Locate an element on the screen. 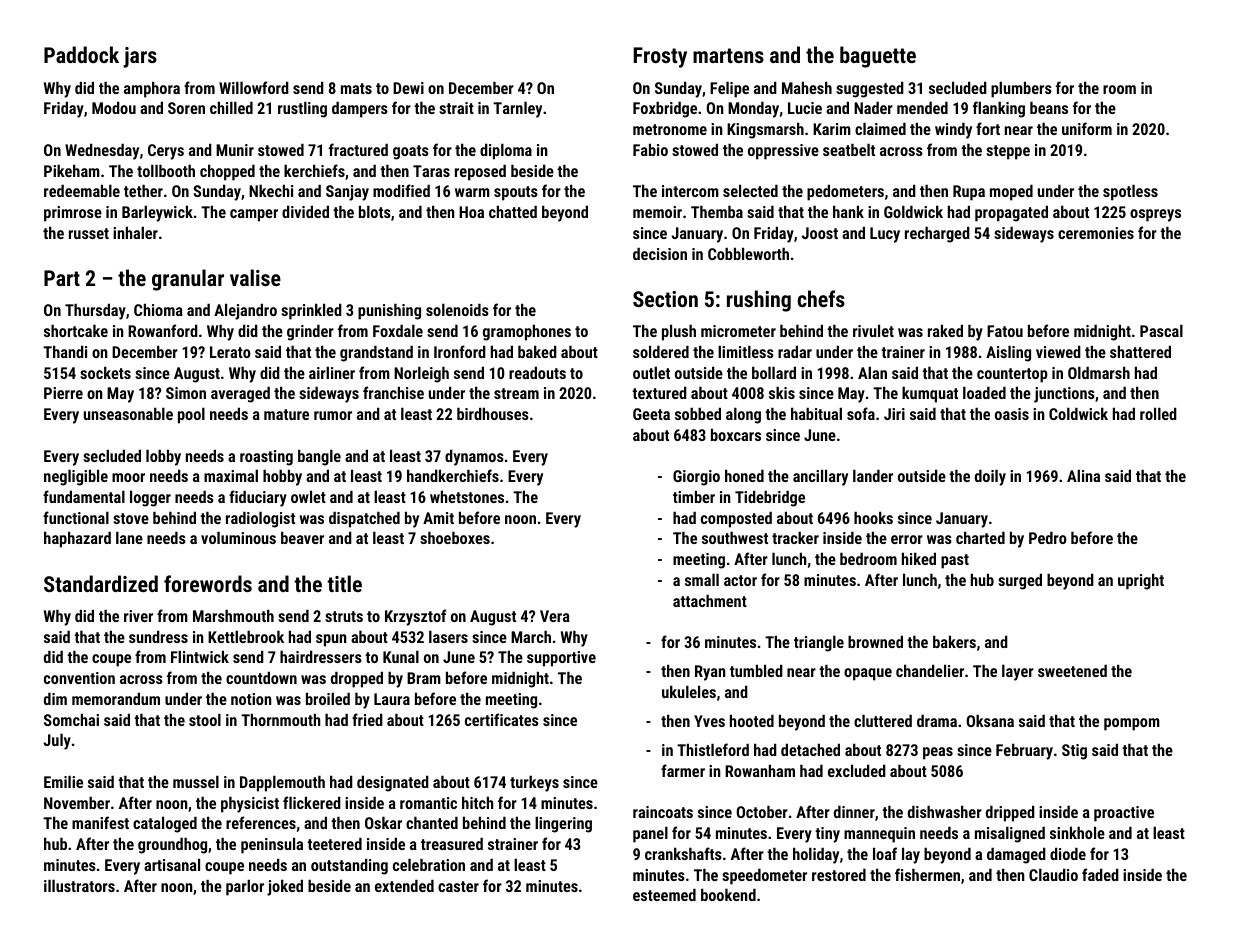 The image size is (1233, 952). Dapplemouth is located at coordinates (282, 783).
